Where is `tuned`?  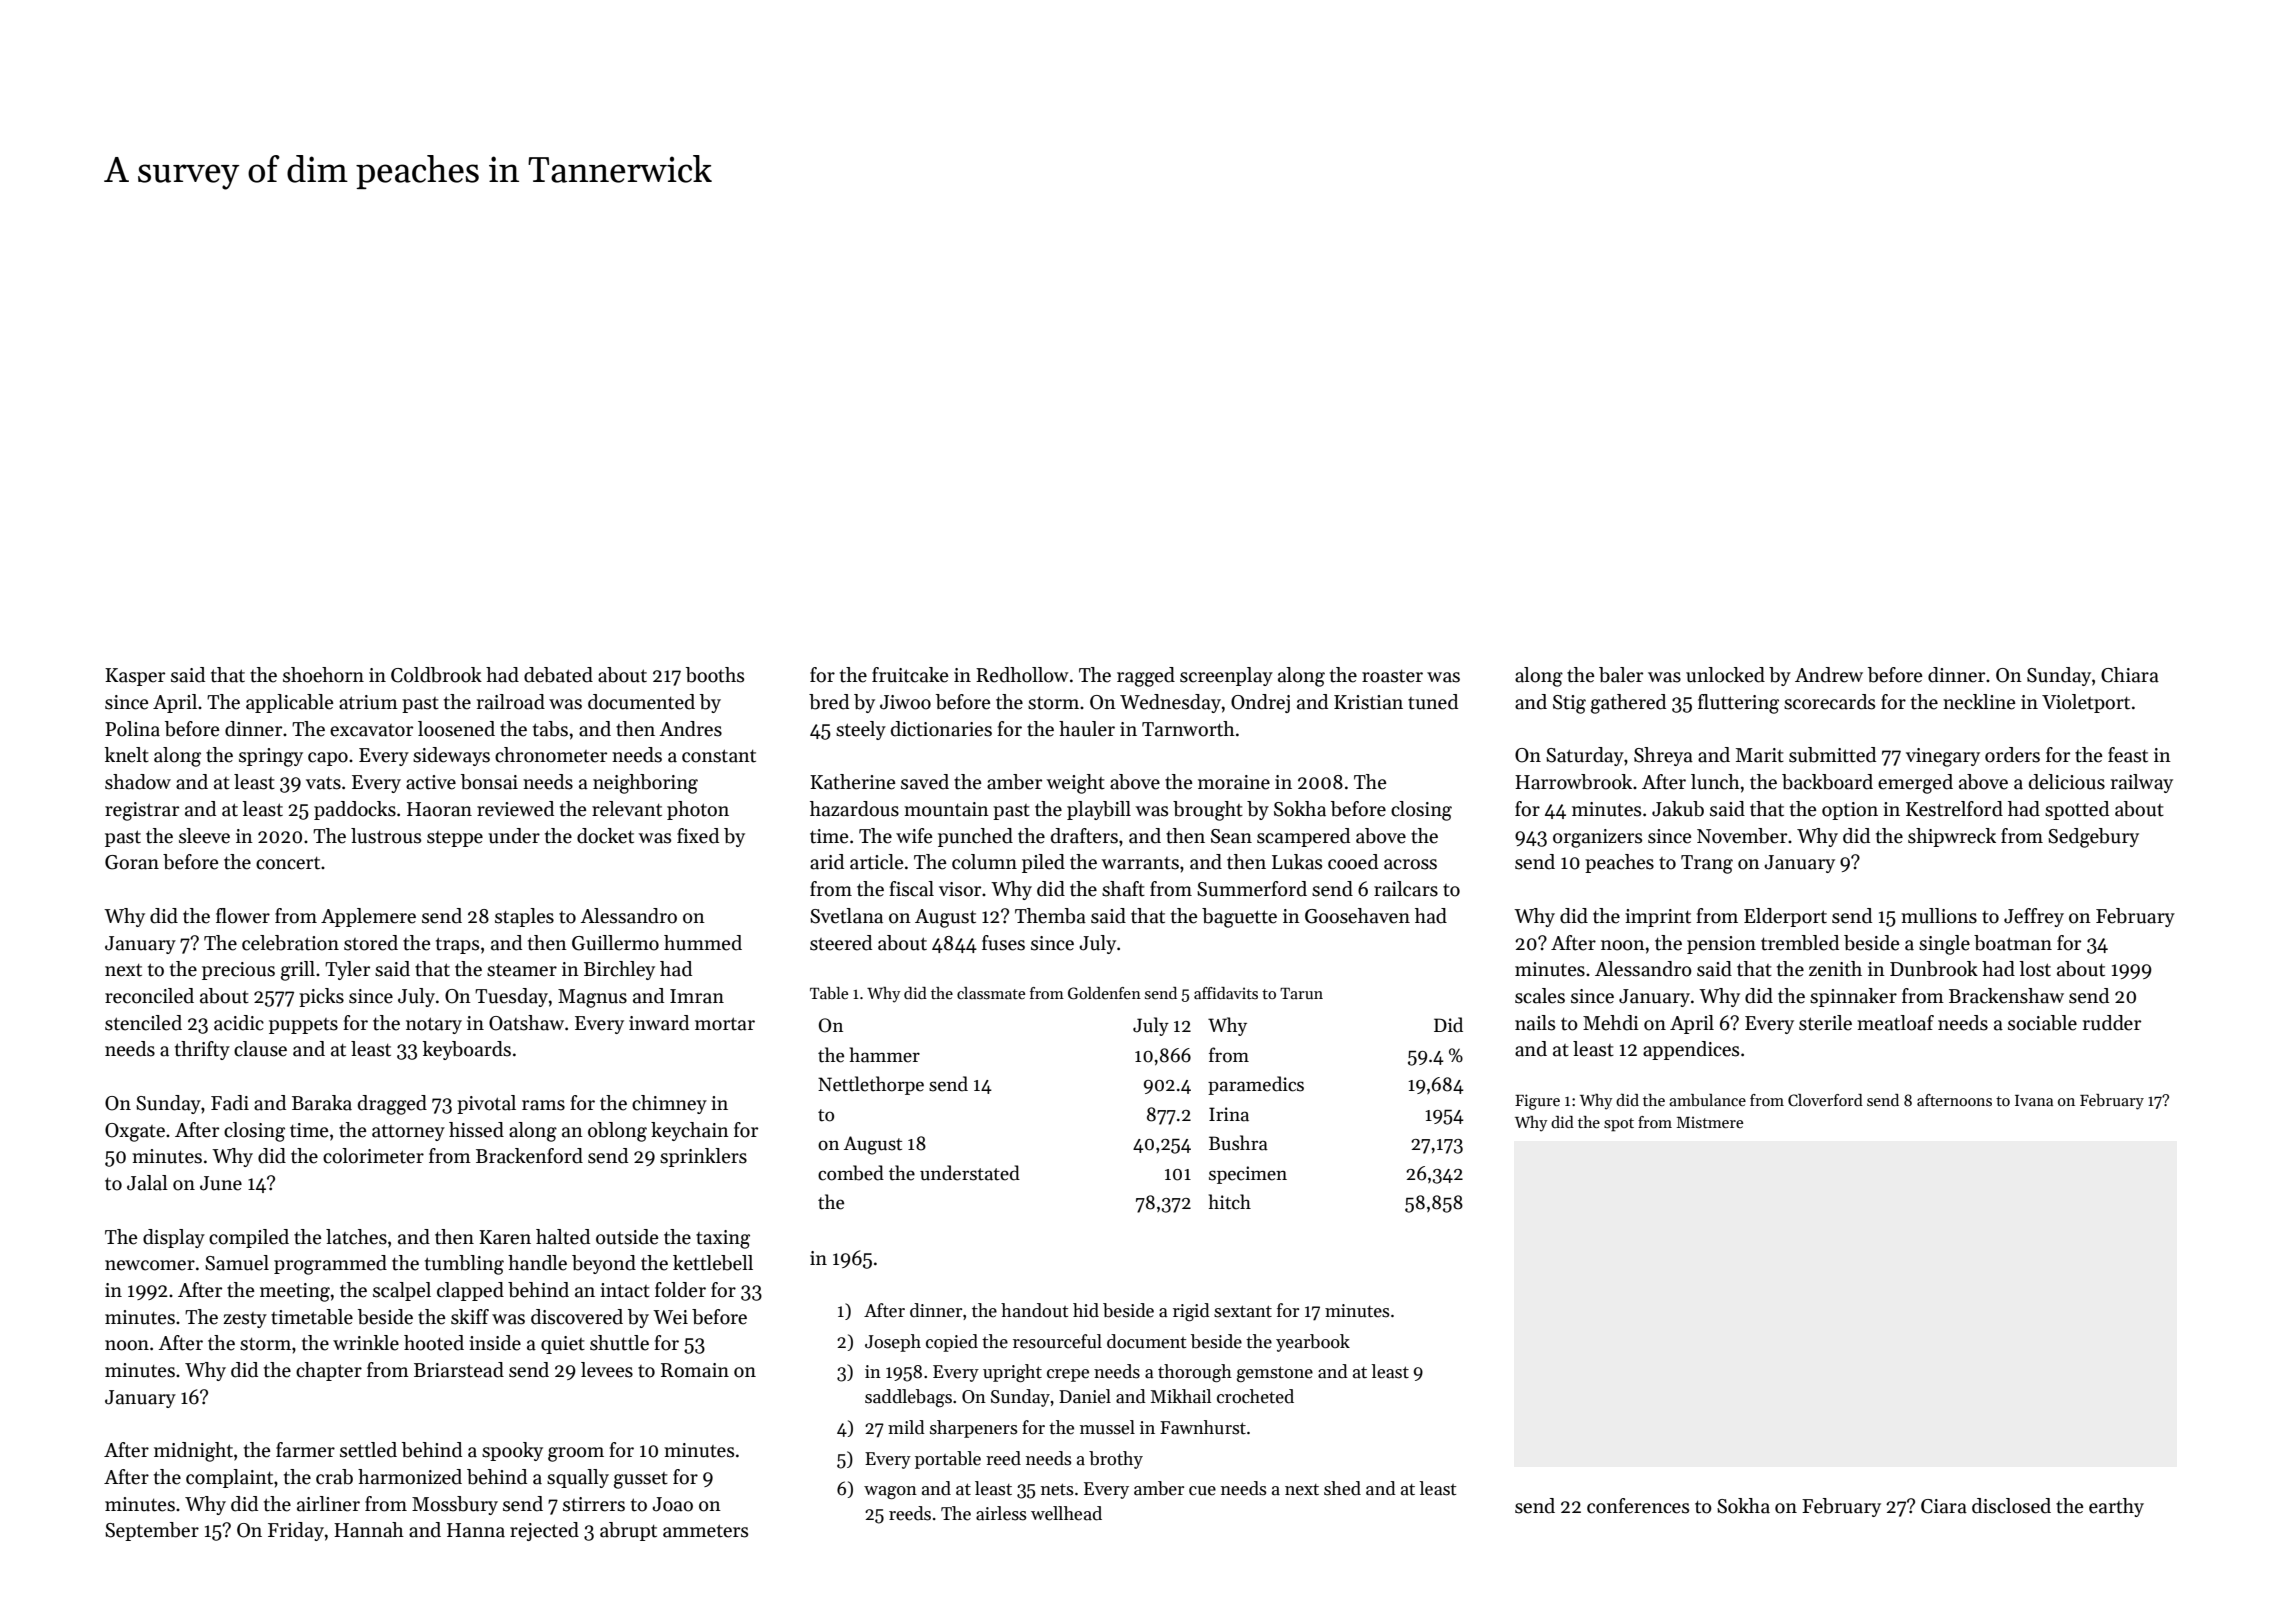
tuned is located at coordinates (1433, 702).
